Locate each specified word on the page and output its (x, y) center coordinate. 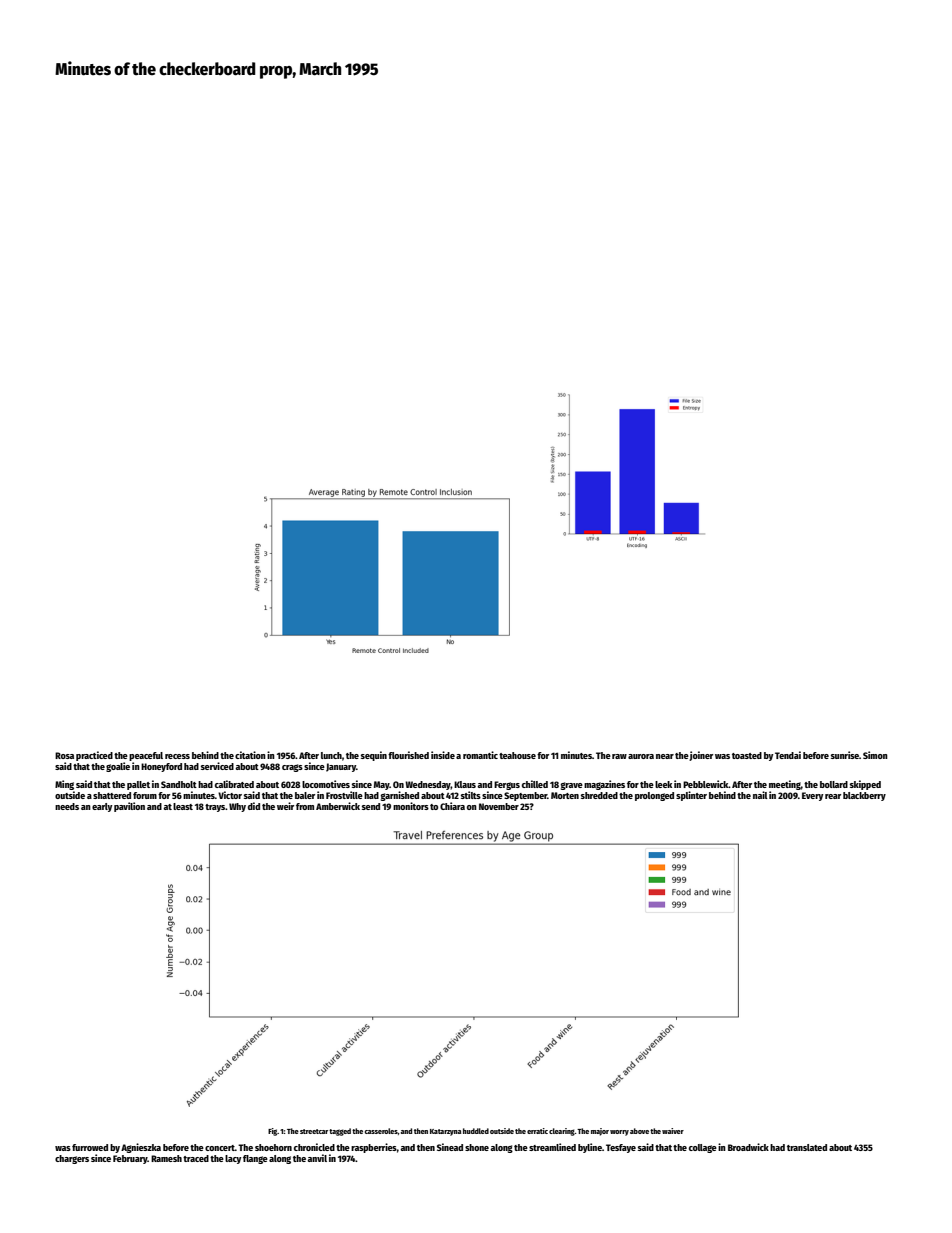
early (102, 807)
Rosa (64, 755)
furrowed (90, 1147)
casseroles (381, 1131)
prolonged (654, 796)
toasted (747, 755)
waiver (673, 1131)
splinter (691, 796)
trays (215, 808)
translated (807, 1147)
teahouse (517, 755)
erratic (537, 1131)
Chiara (452, 806)
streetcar (314, 1131)
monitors (411, 806)
